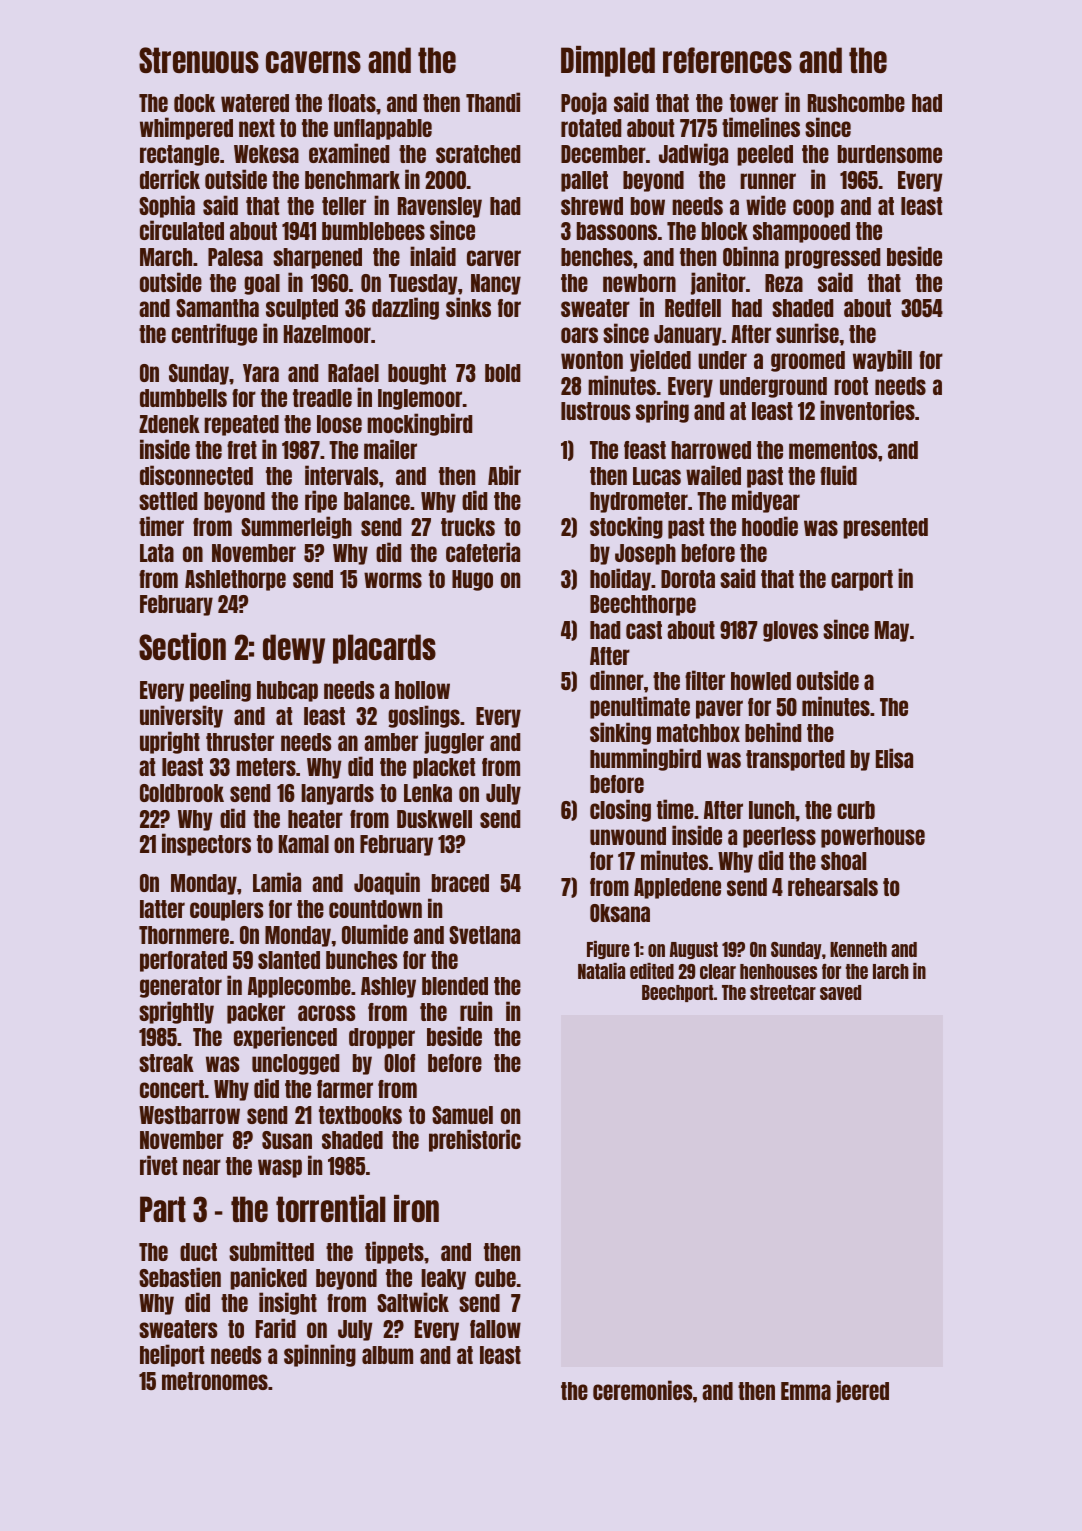 This page has height=1531, width=1082. What do you see at coordinates (475, 1140) in the page?
I see `prehistoric` at bounding box center [475, 1140].
